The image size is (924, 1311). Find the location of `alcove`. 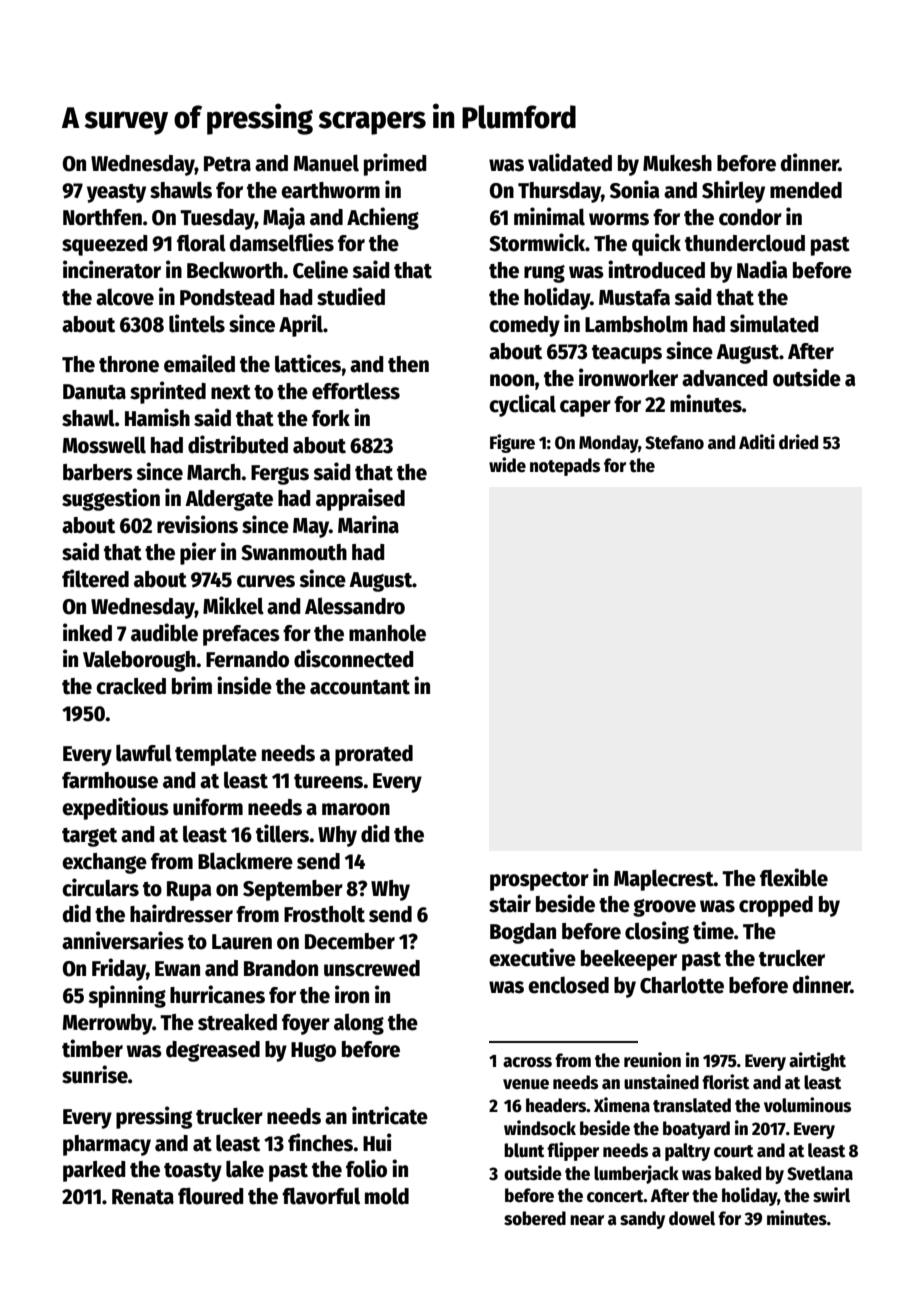

alcove is located at coordinates (125, 297).
